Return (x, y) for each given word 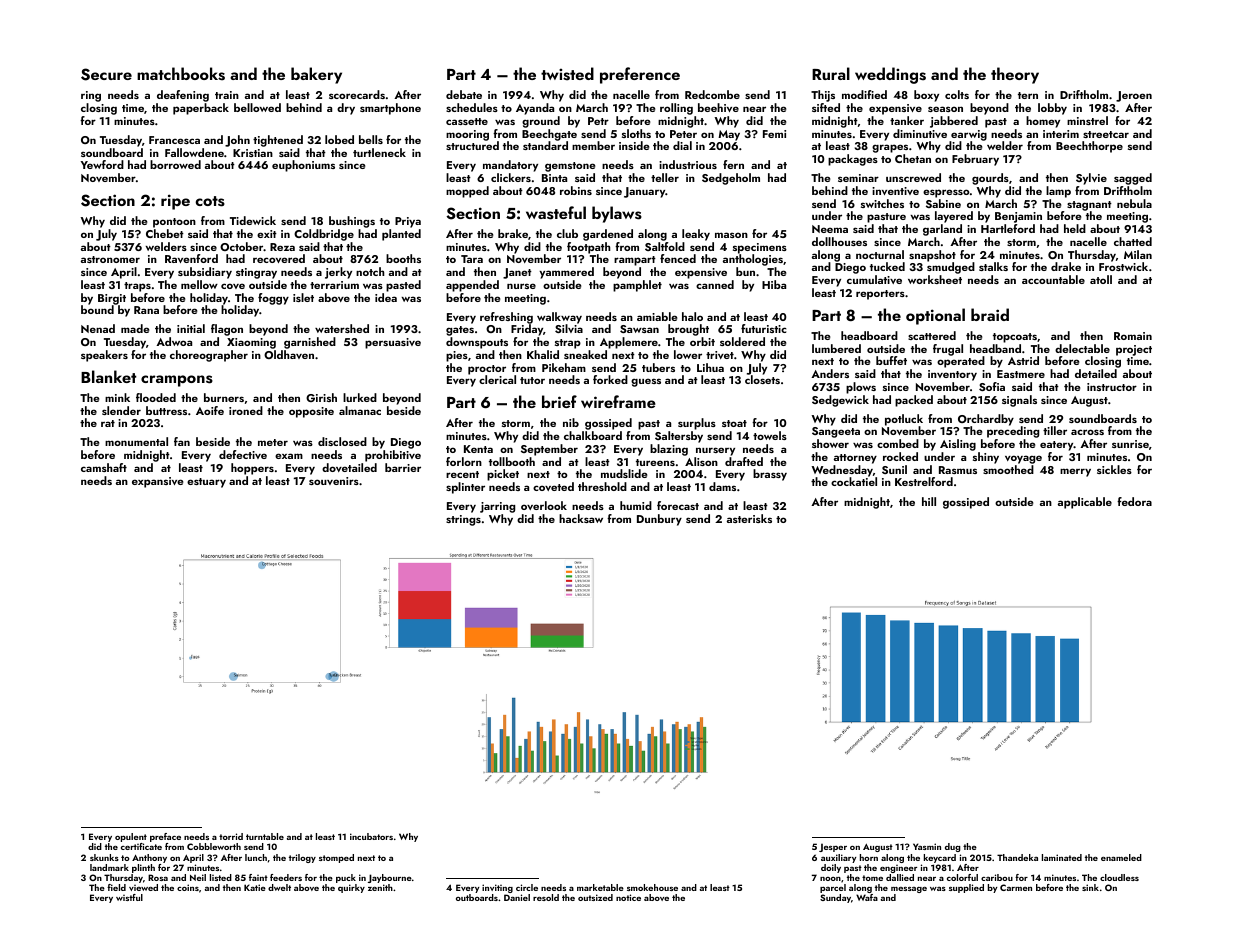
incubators (371, 836)
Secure (106, 74)
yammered (566, 273)
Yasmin (927, 846)
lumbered (836, 348)
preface (165, 837)
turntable (265, 836)
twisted (567, 74)
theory (1015, 75)
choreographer (209, 356)
